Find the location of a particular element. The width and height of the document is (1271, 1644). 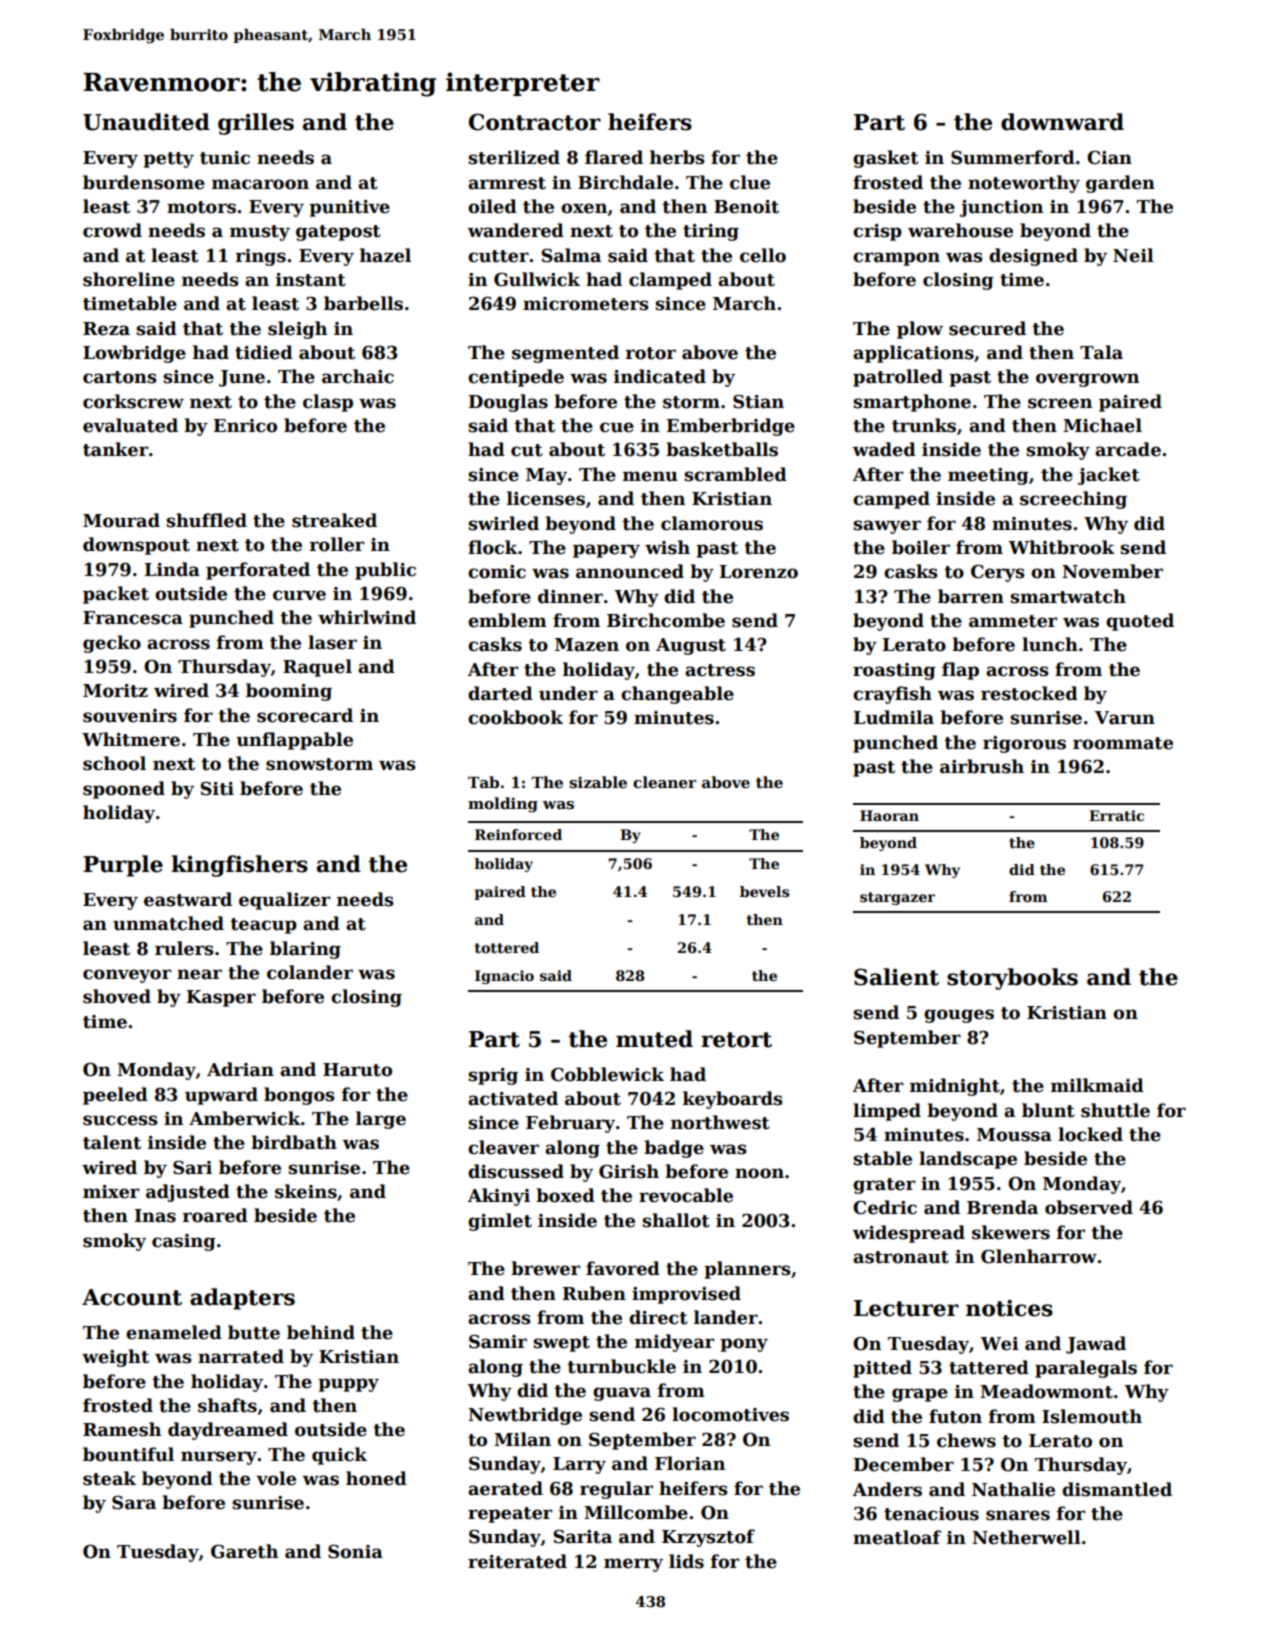

Erratic is located at coordinates (1116, 815).
